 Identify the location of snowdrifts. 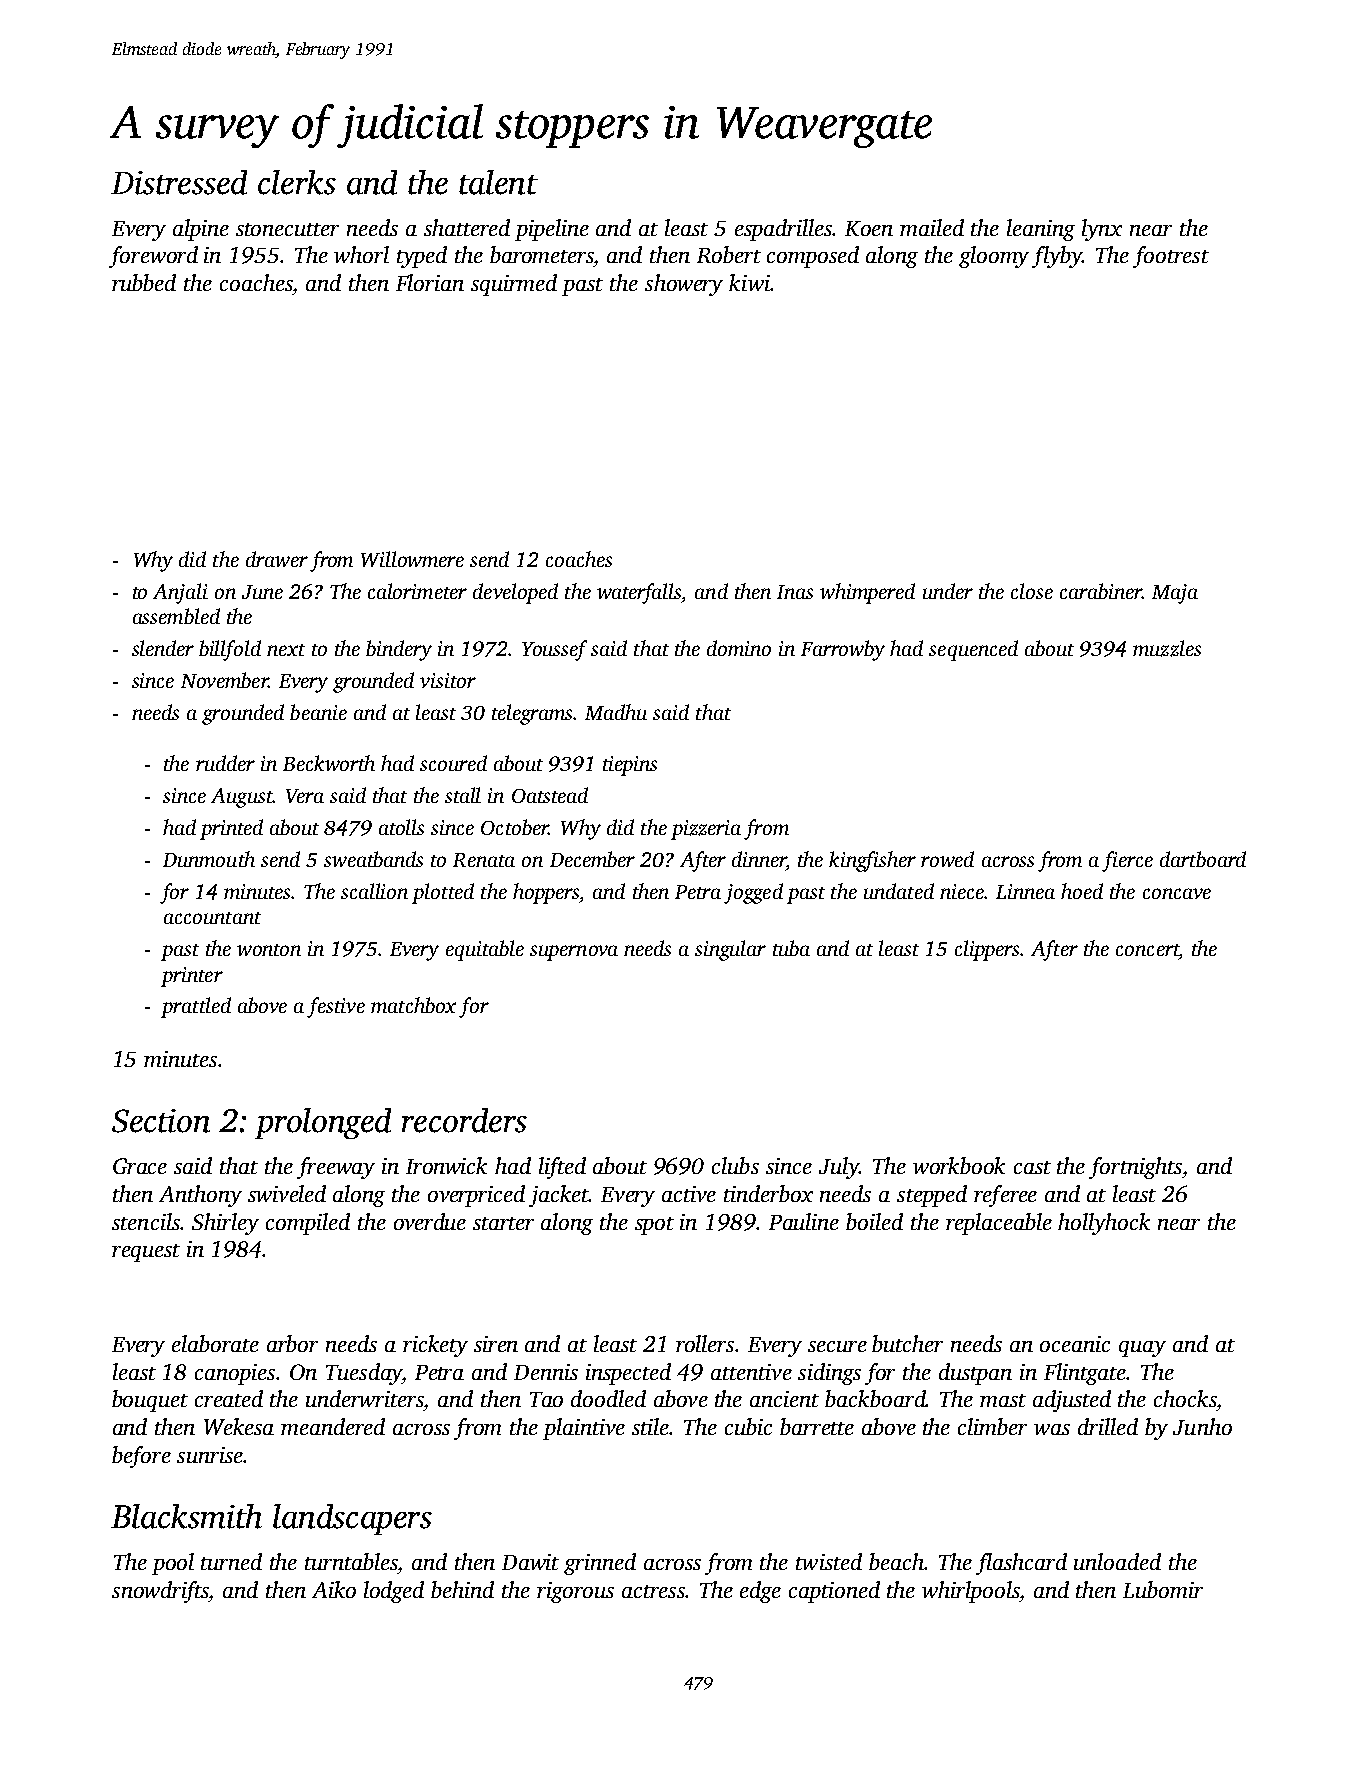
(160, 1592).
